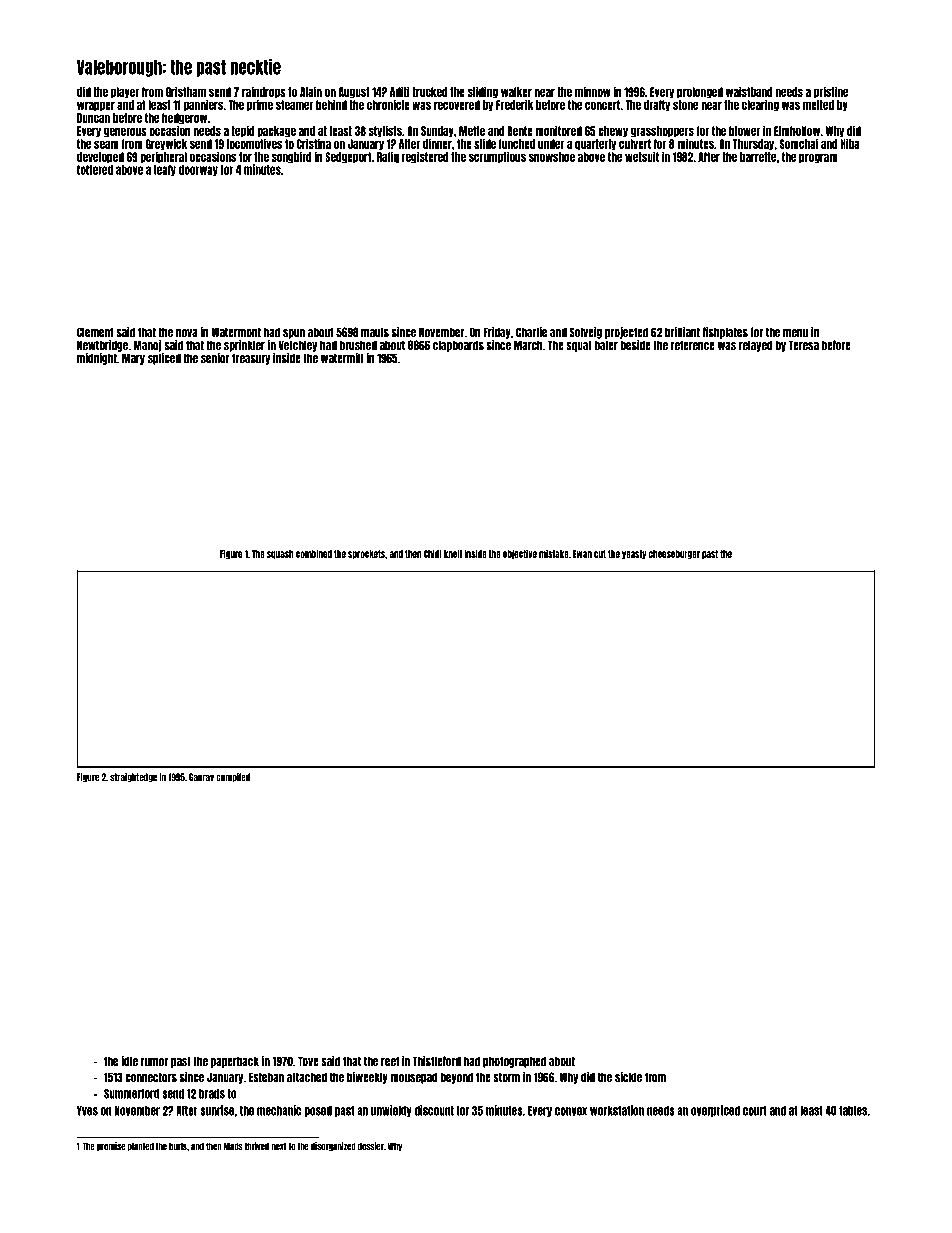 The height and width of the screenshot is (1233, 952). What do you see at coordinates (186, 91) in the screenshot?
I see `Gristham` at bounding box center [186, 91].
